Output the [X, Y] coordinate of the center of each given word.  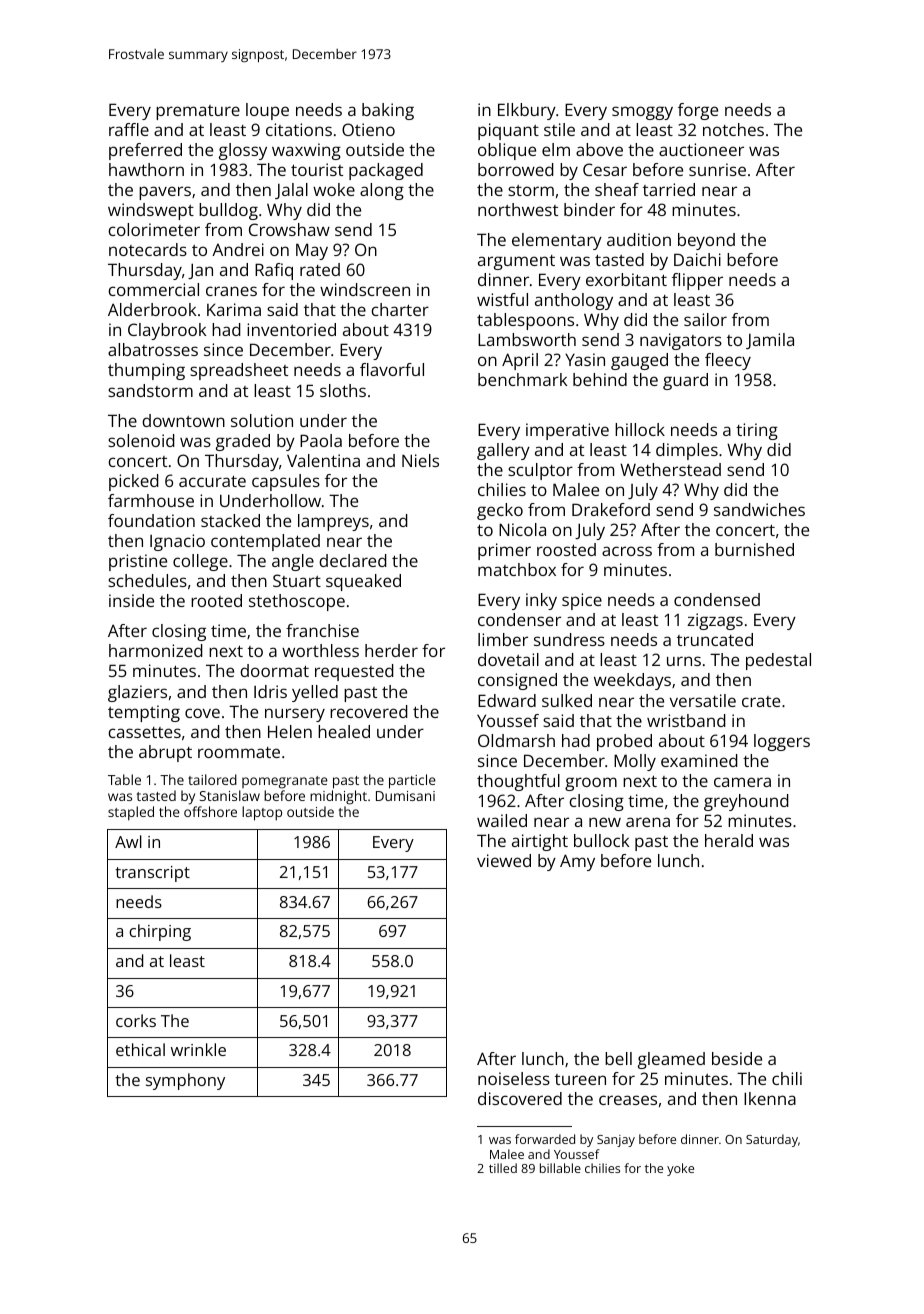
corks [136, 1020]
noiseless [514, 1078]
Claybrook [167, 331]
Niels [420, 460]
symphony [185, 1081]
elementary [557, 241]
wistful [502, 299]
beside [737, 1058]
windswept [151, 211]
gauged [639, 361]
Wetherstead [670, 469]
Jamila [770, 341]
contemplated [265, 542]
